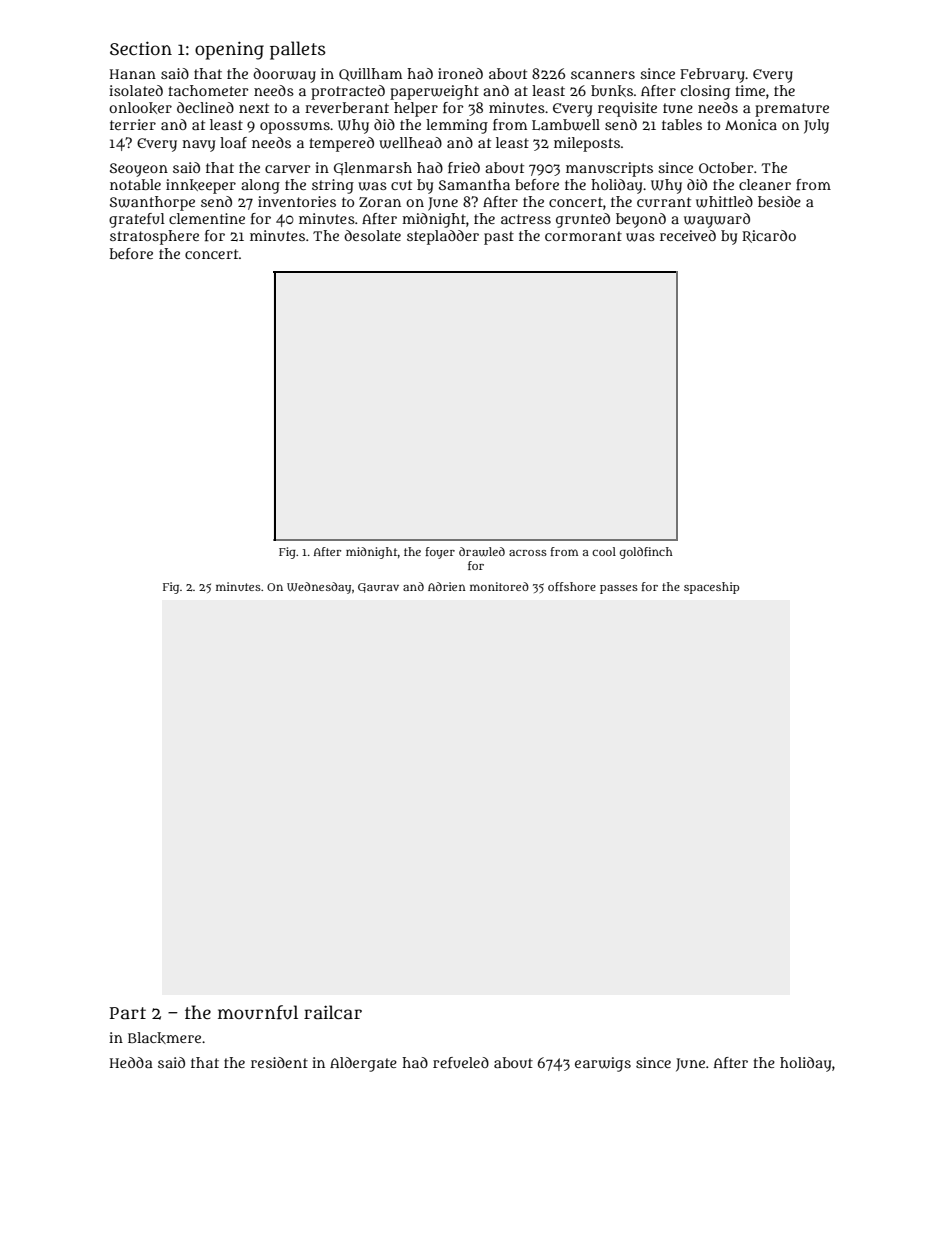 This screenshot has height=1233, width=952. Describe the element at coordinates (141, 48) in the screenshot. I see `Section` at that location.
